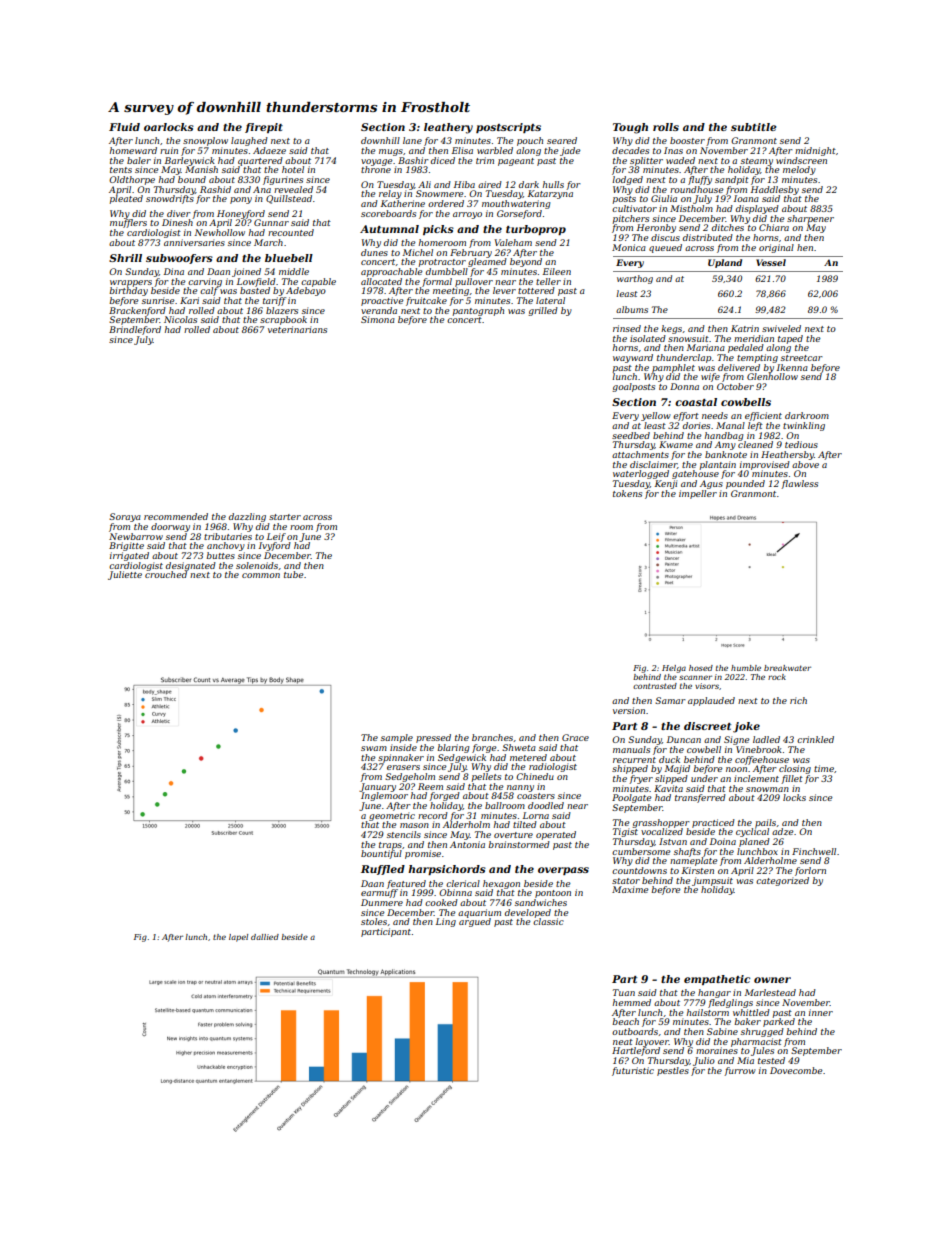 The height and width of the page is (1233, 952). I want to click on Katrin, so click(745, 328).
